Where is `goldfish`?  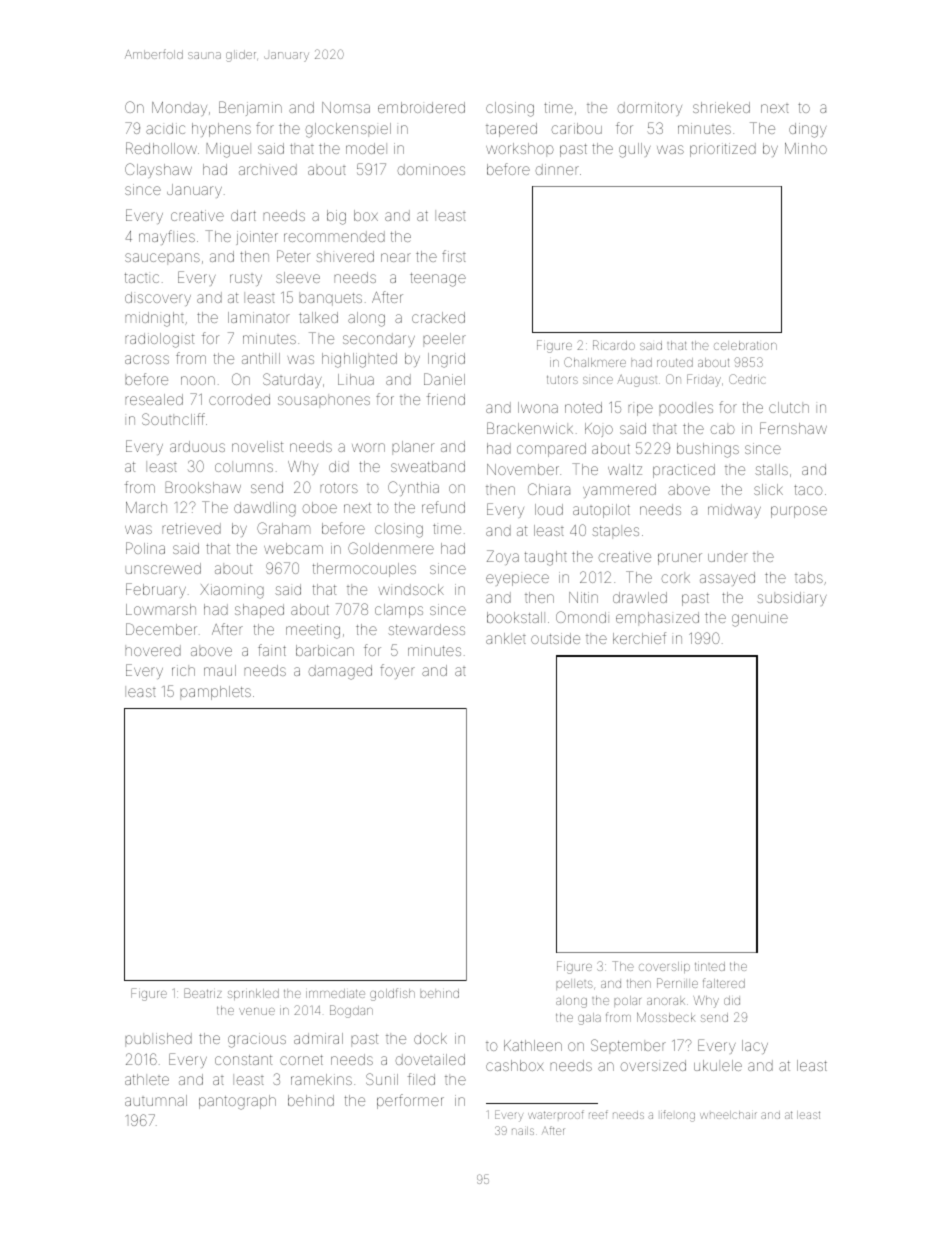 goldfish is located at coordinates (392, 994).
